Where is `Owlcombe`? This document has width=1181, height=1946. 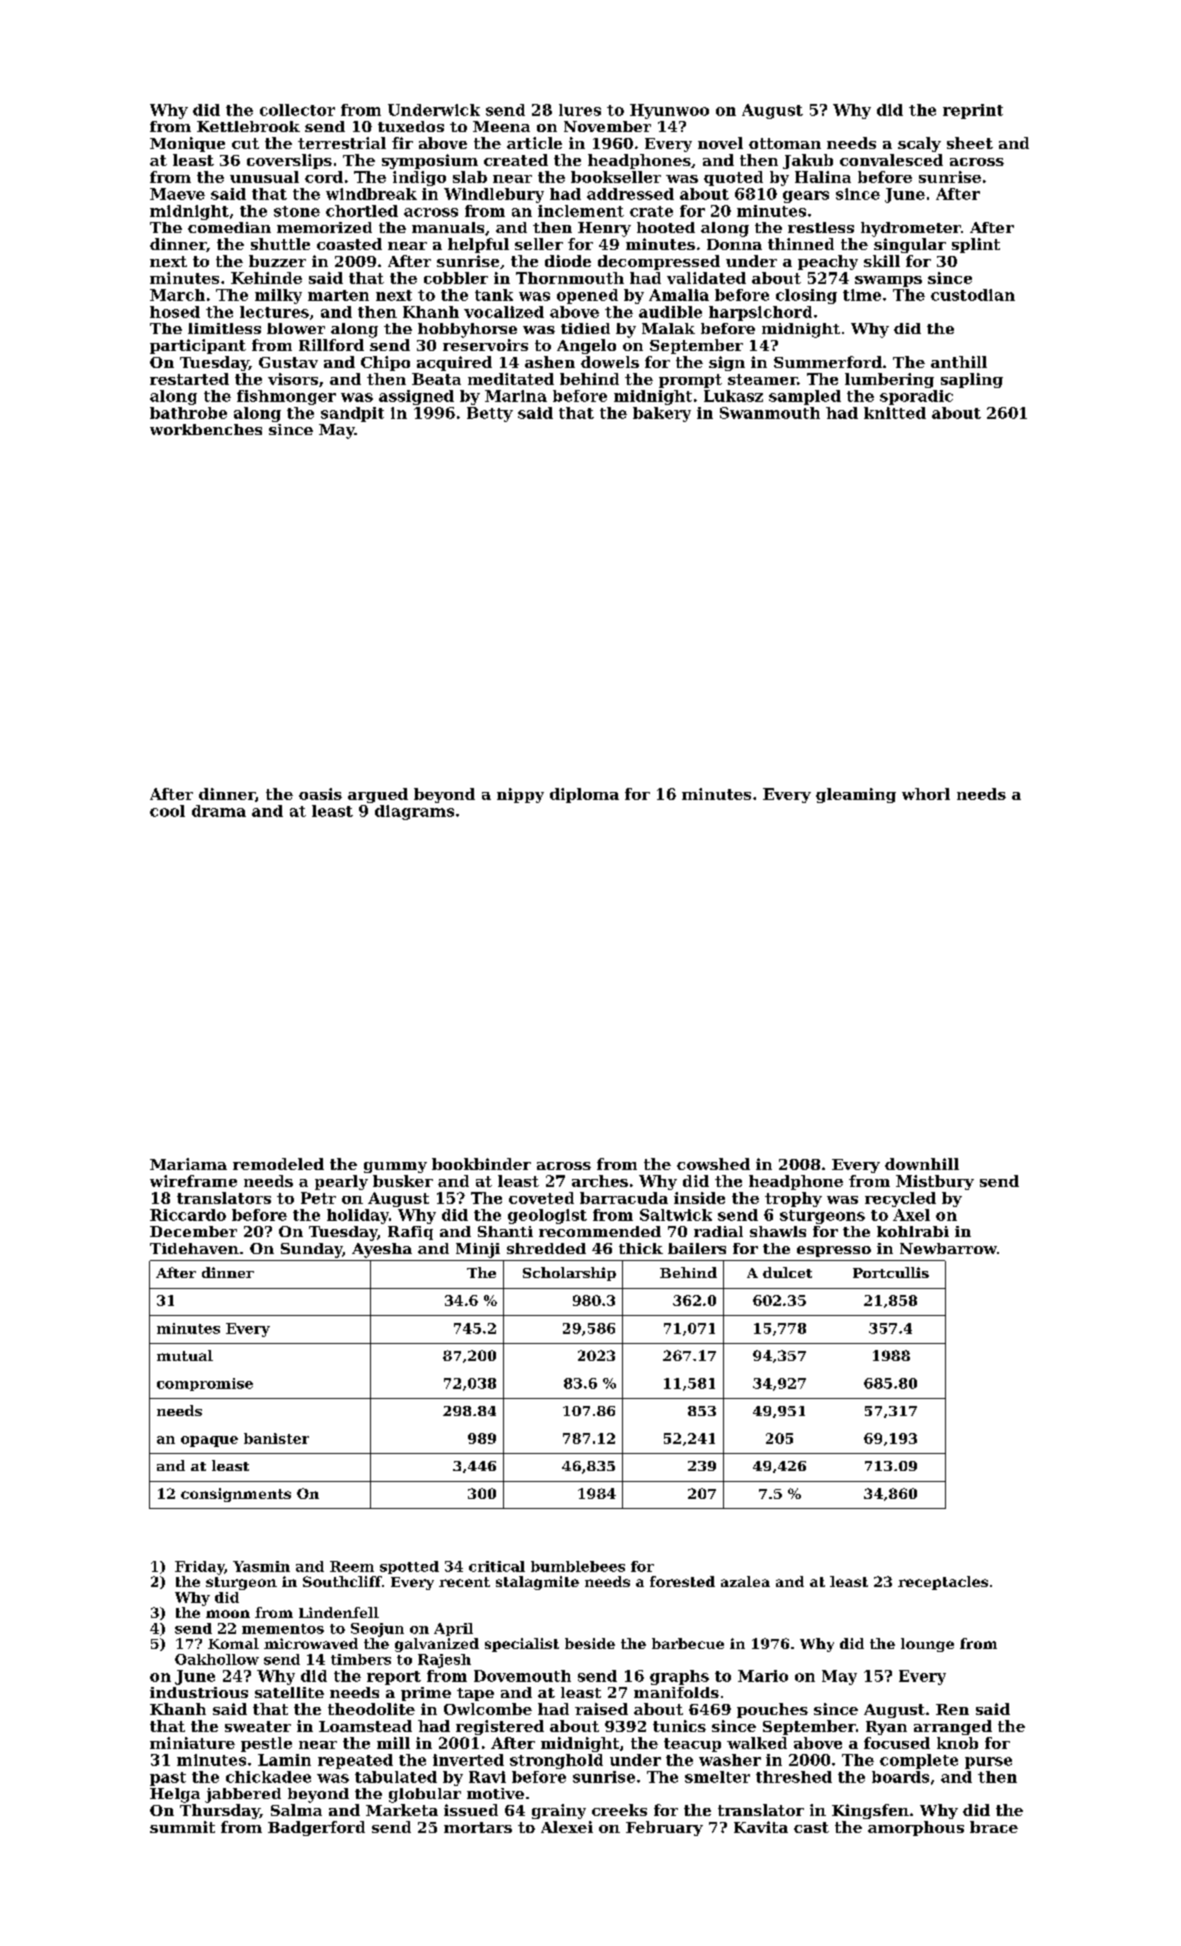 Owlcombe is located at coordinates (488, 1709).
